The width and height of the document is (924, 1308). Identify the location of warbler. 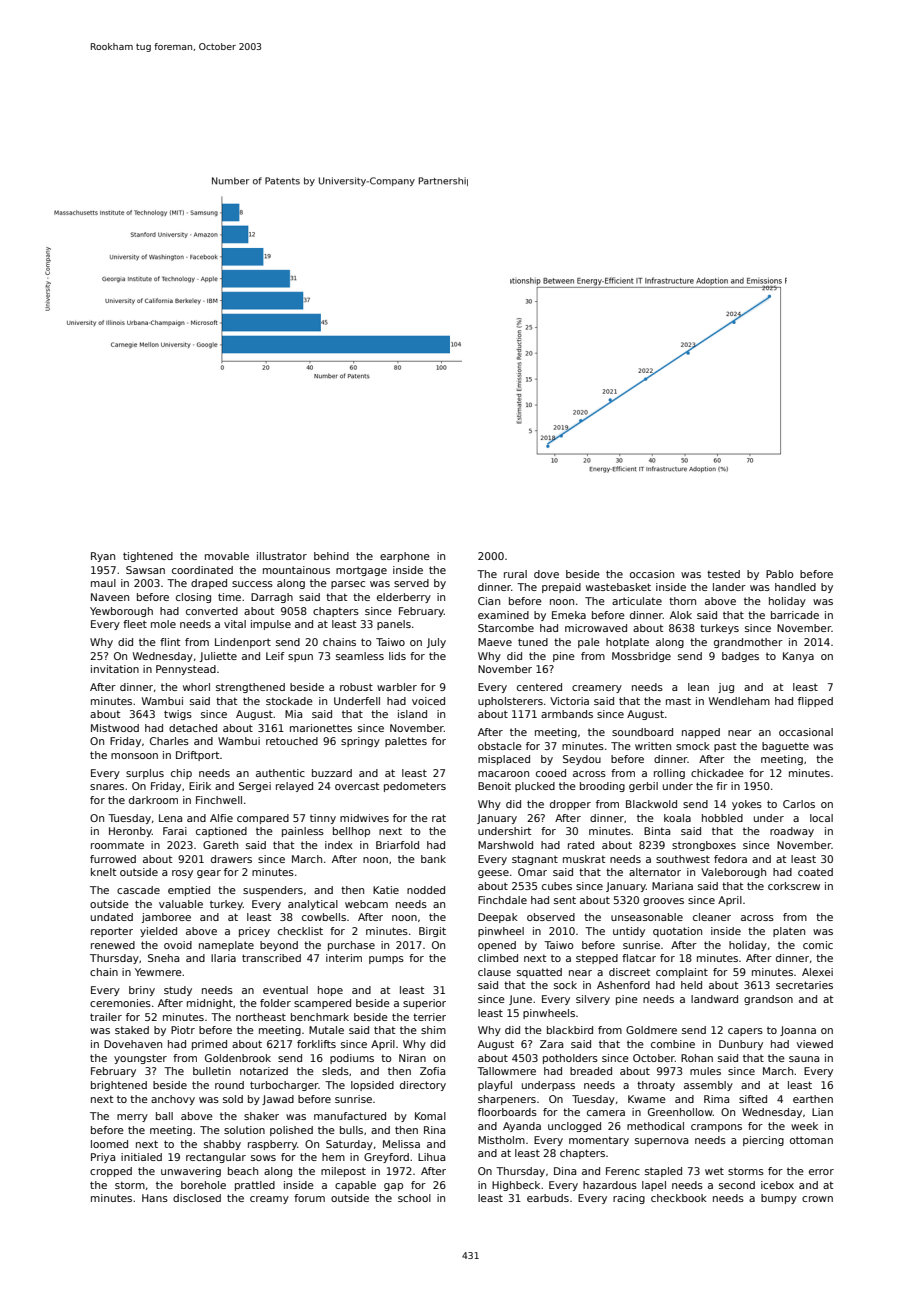
(397, 687).
